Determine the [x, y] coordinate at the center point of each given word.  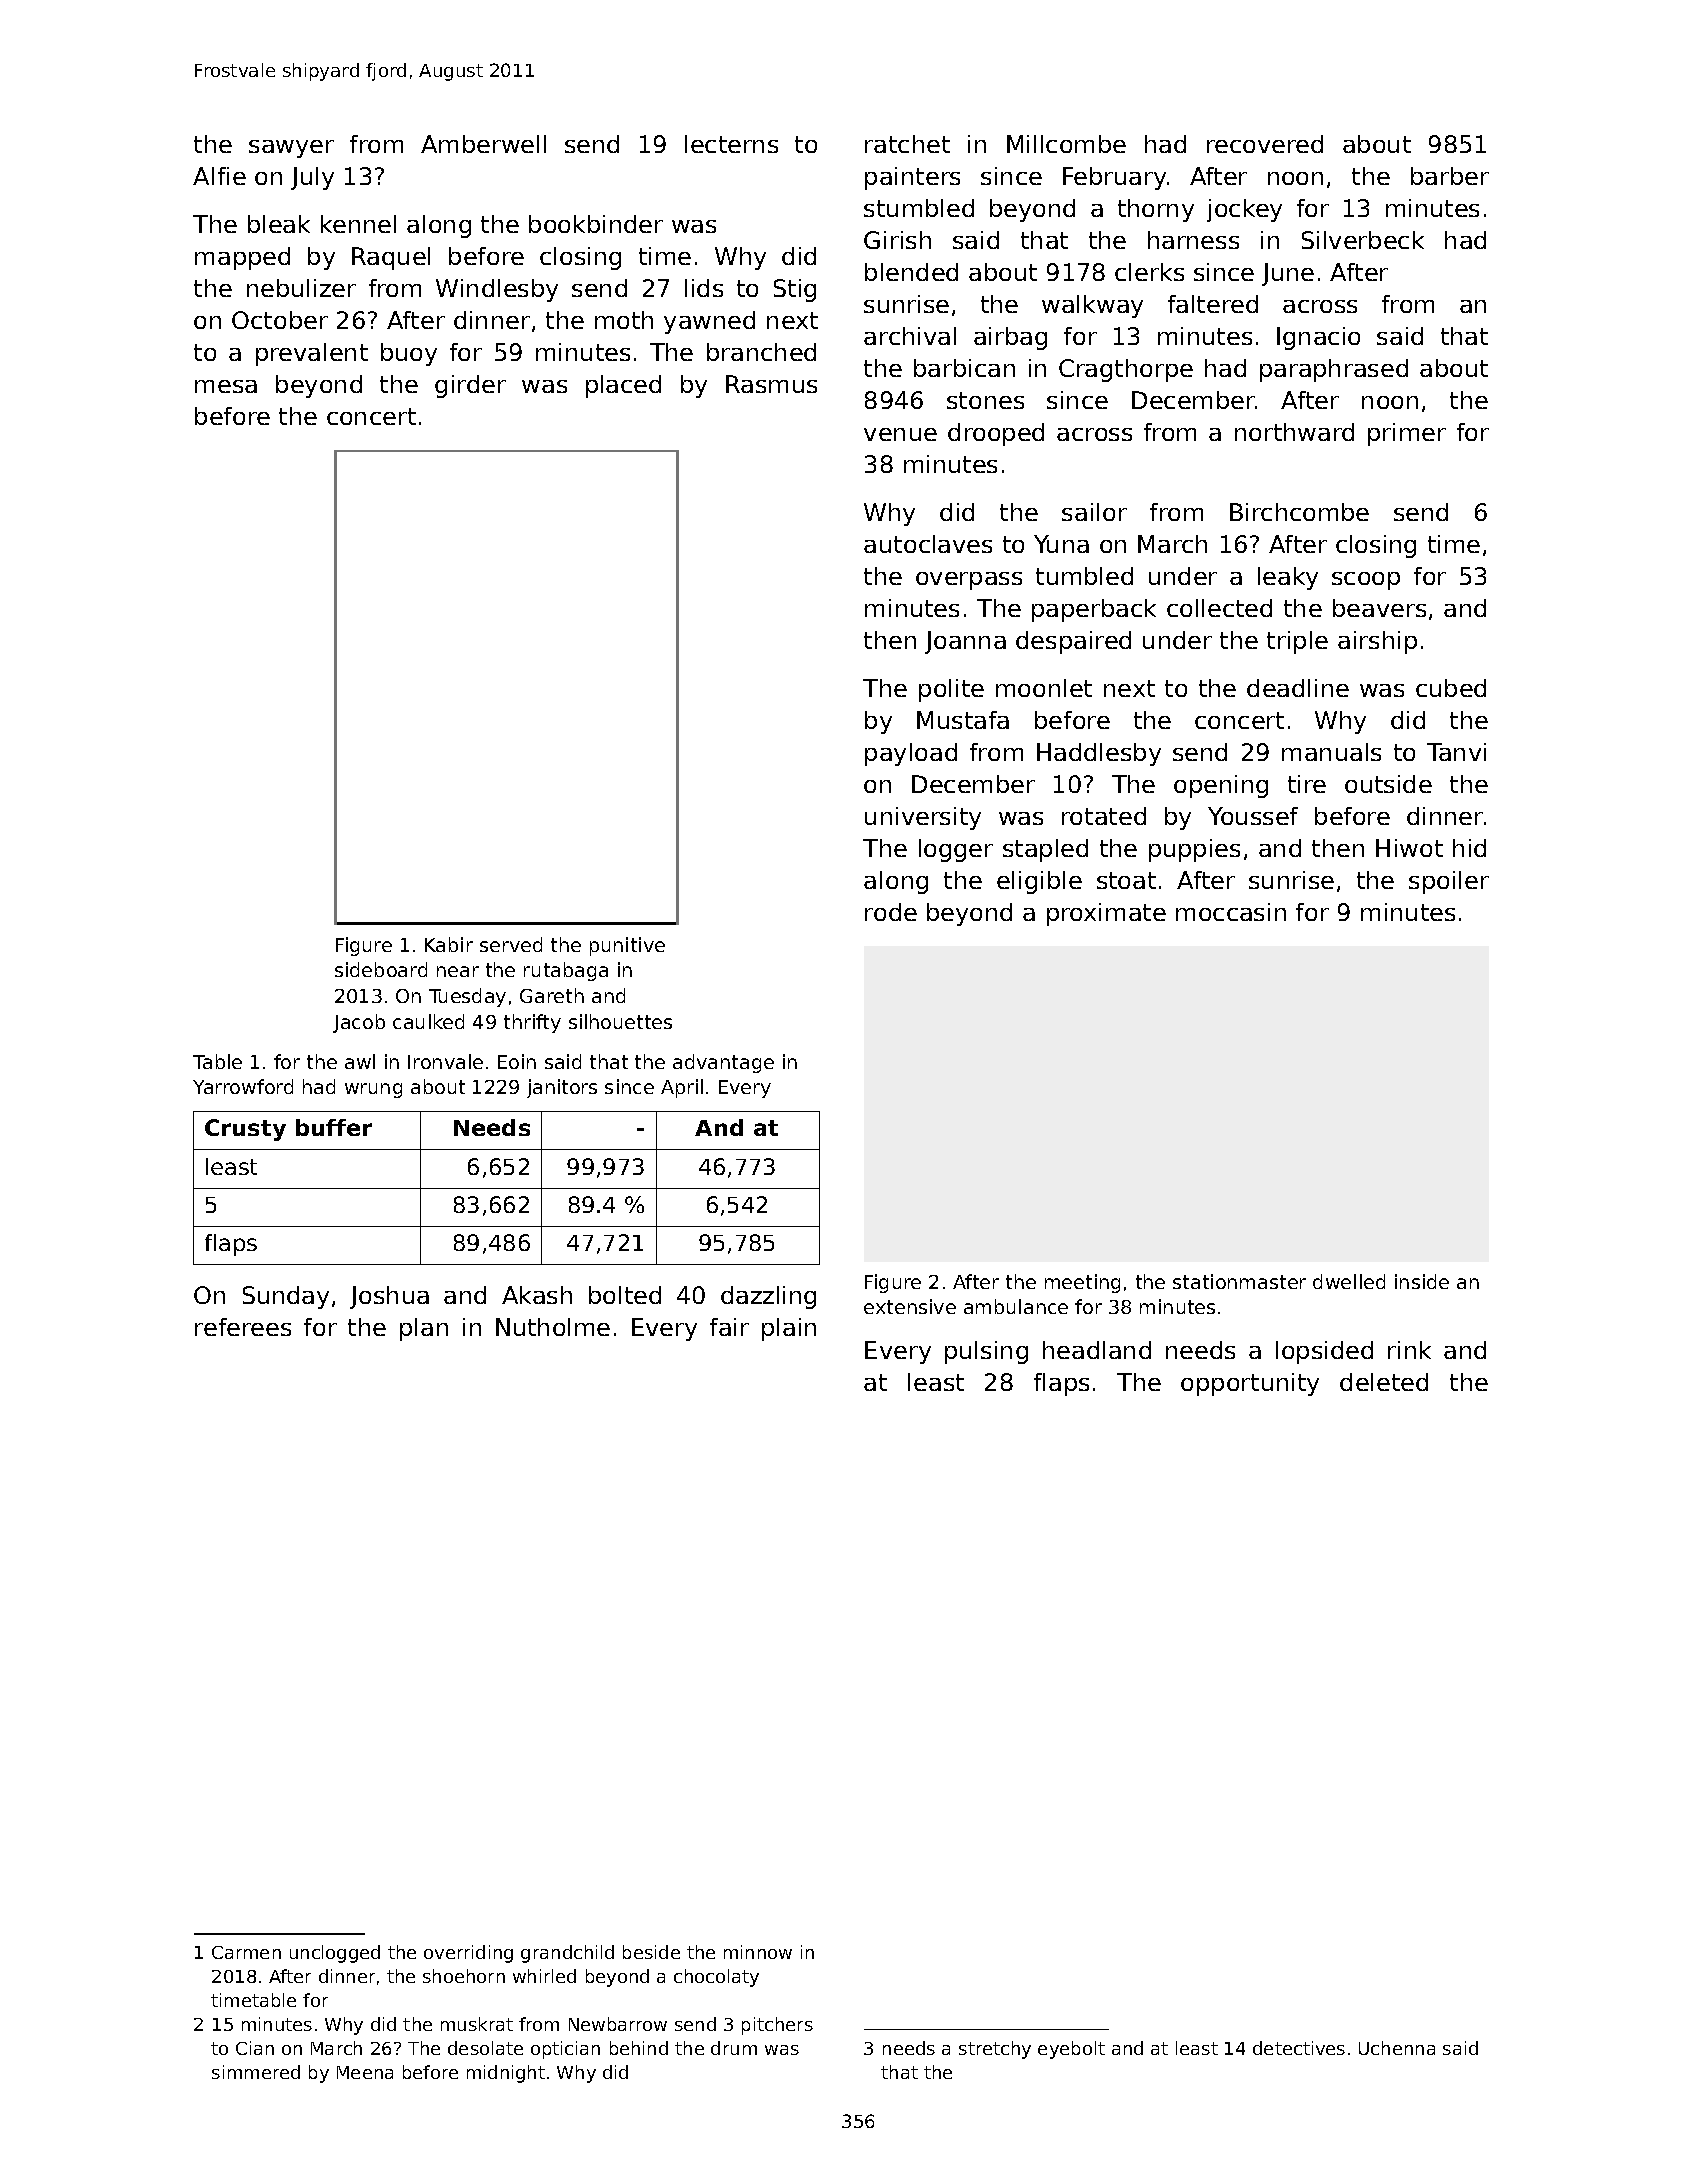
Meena [365, 2072]
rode [891, 912]
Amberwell [483, 144]
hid [1469, 848]
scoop [1366, 581]
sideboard [381, 969]
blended [911, 272]
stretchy [995, 2050]
